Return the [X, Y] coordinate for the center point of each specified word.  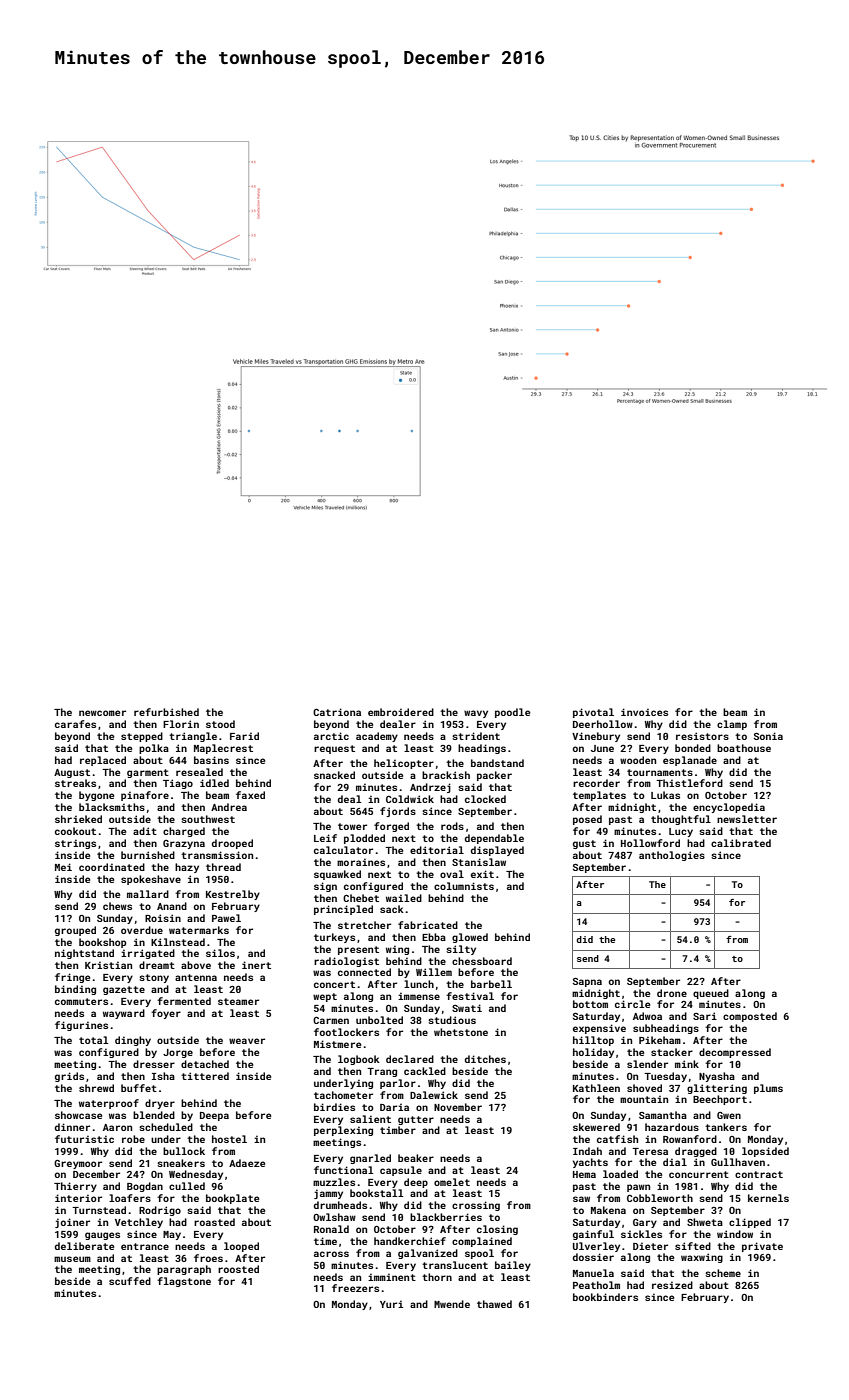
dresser [154, 1064]
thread [223, 867]
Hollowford [650, 843]
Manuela [593, 1273]
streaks [75, 783]
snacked [334, 775]
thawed [494, 1304]
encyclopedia [729, 808]
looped [241, 1247]
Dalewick [434, 1095]
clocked [485, 799]
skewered [596, 1127]
